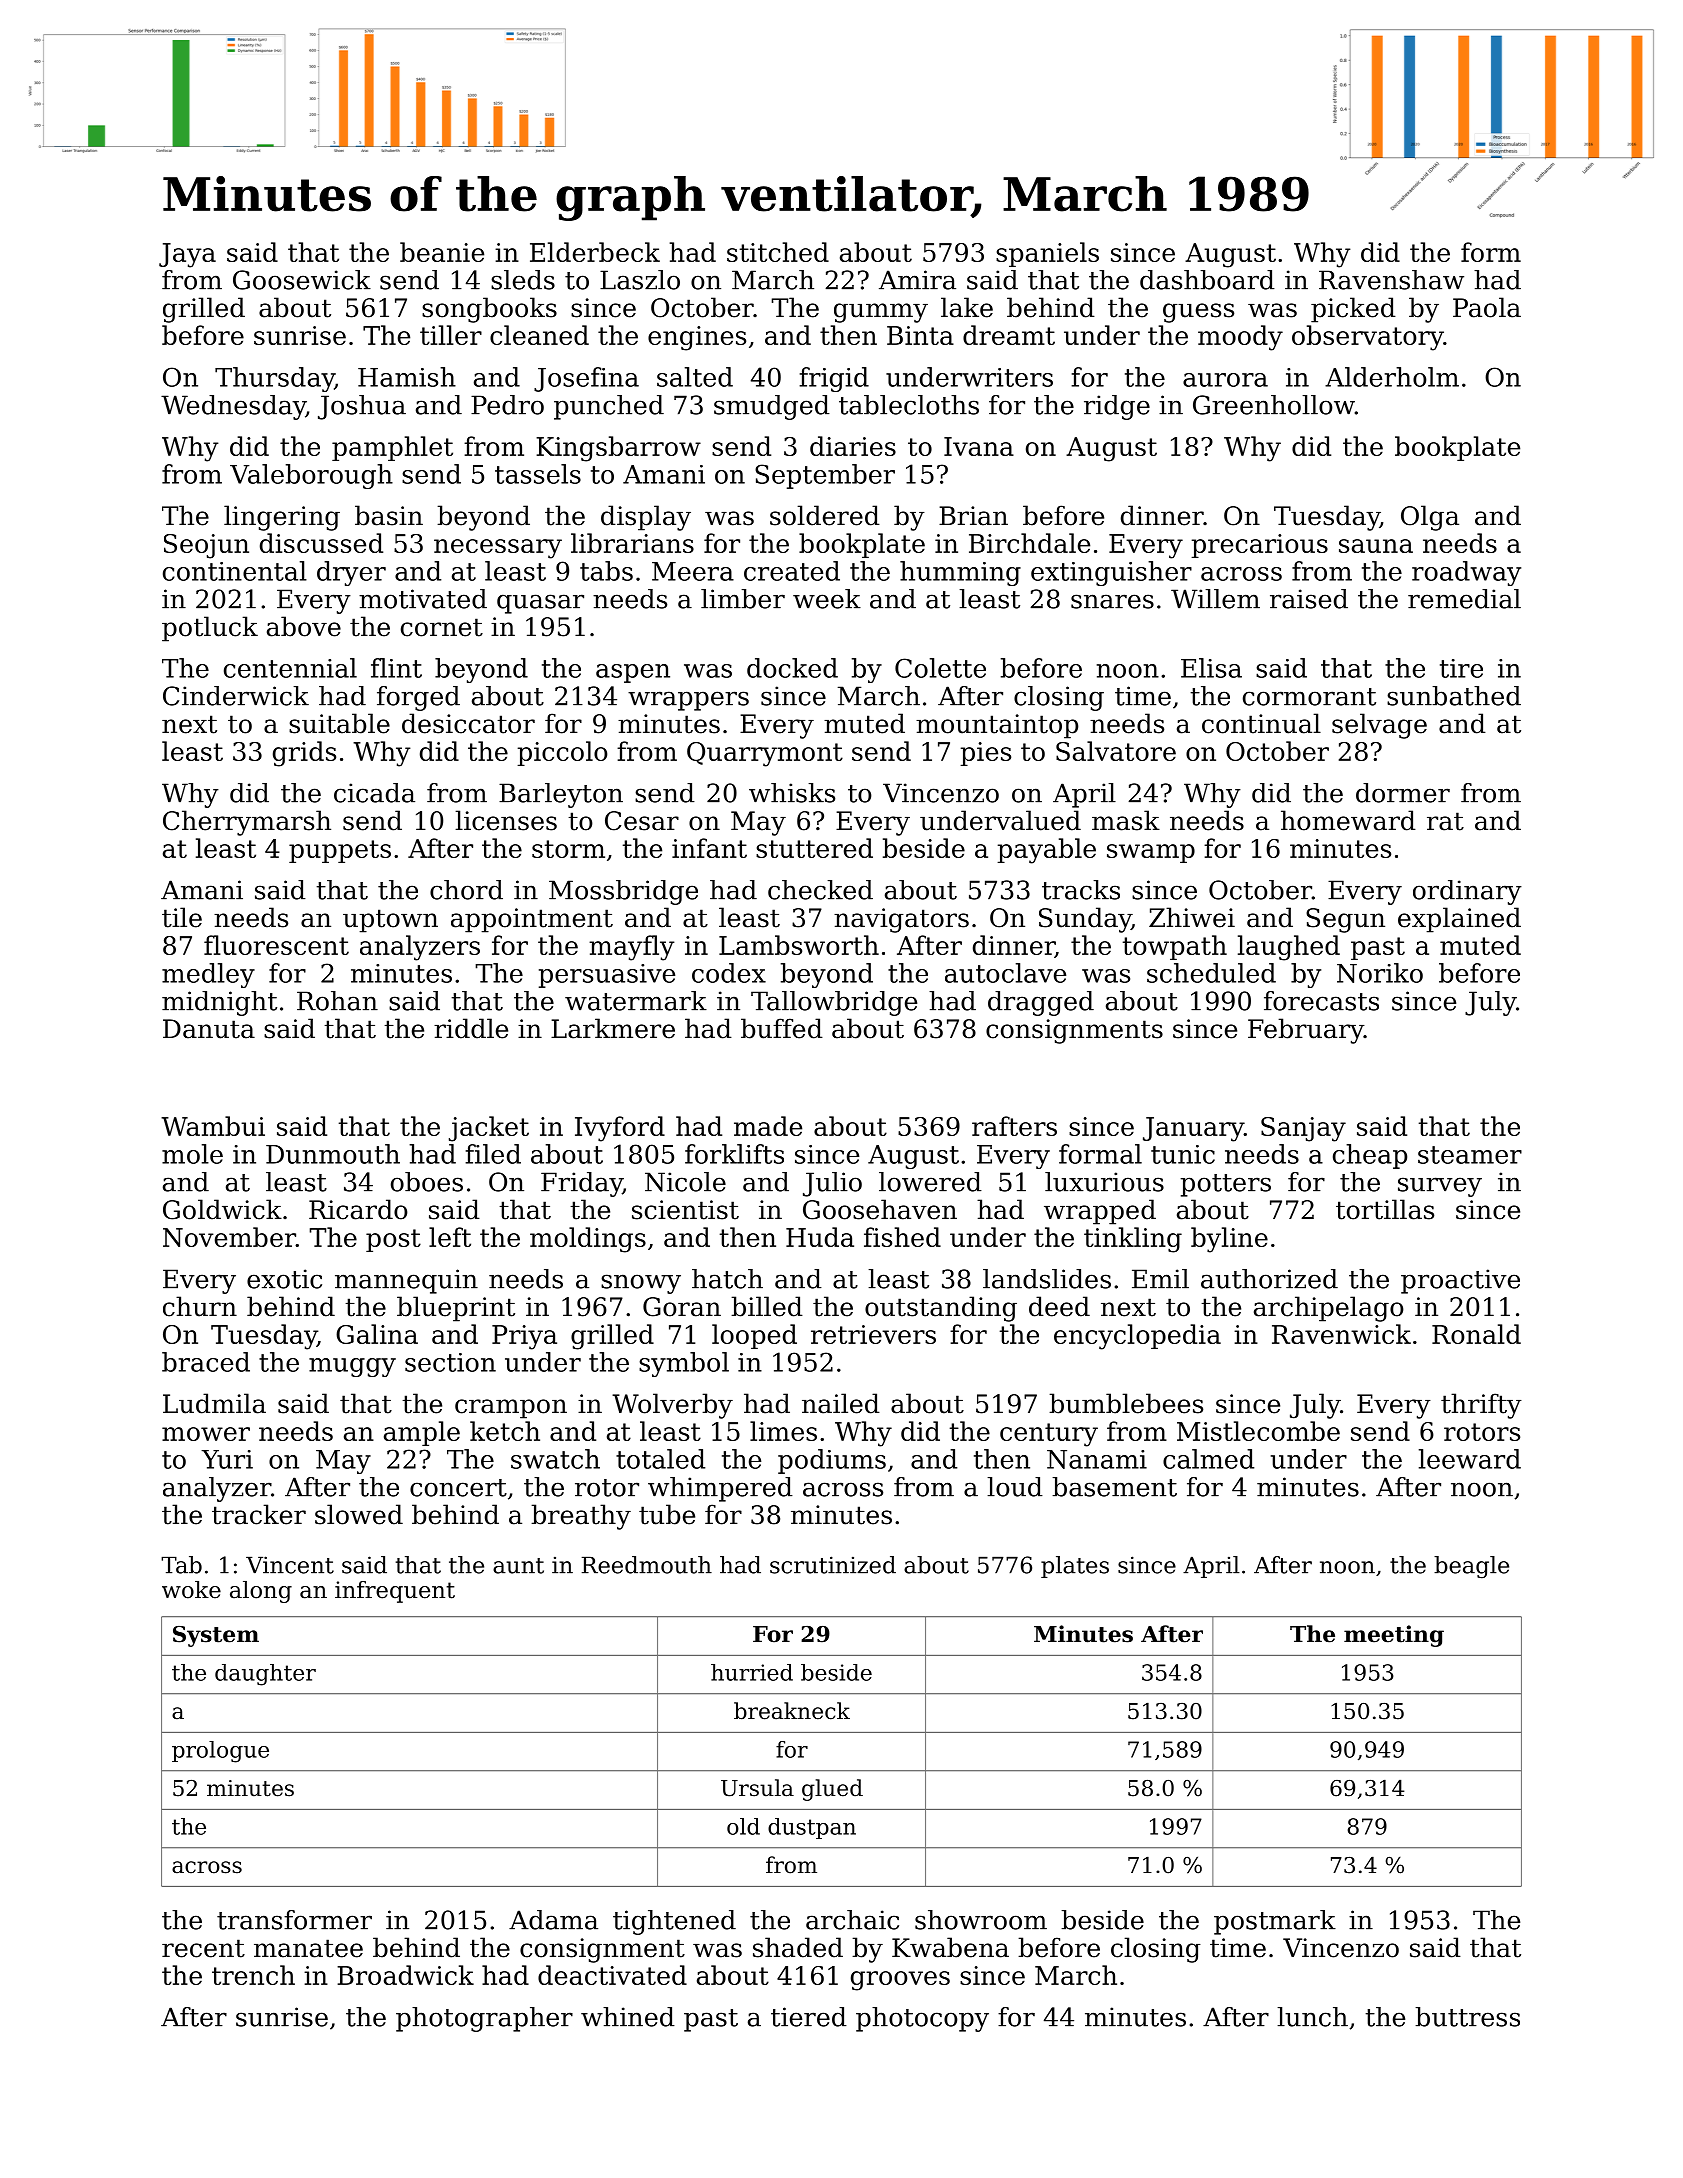 The width and height of the image is (1683, 2178). What do you see at coordinates (1183, 1154) in the image?
I see `tunic` at bounding box center [1183, 1154].
